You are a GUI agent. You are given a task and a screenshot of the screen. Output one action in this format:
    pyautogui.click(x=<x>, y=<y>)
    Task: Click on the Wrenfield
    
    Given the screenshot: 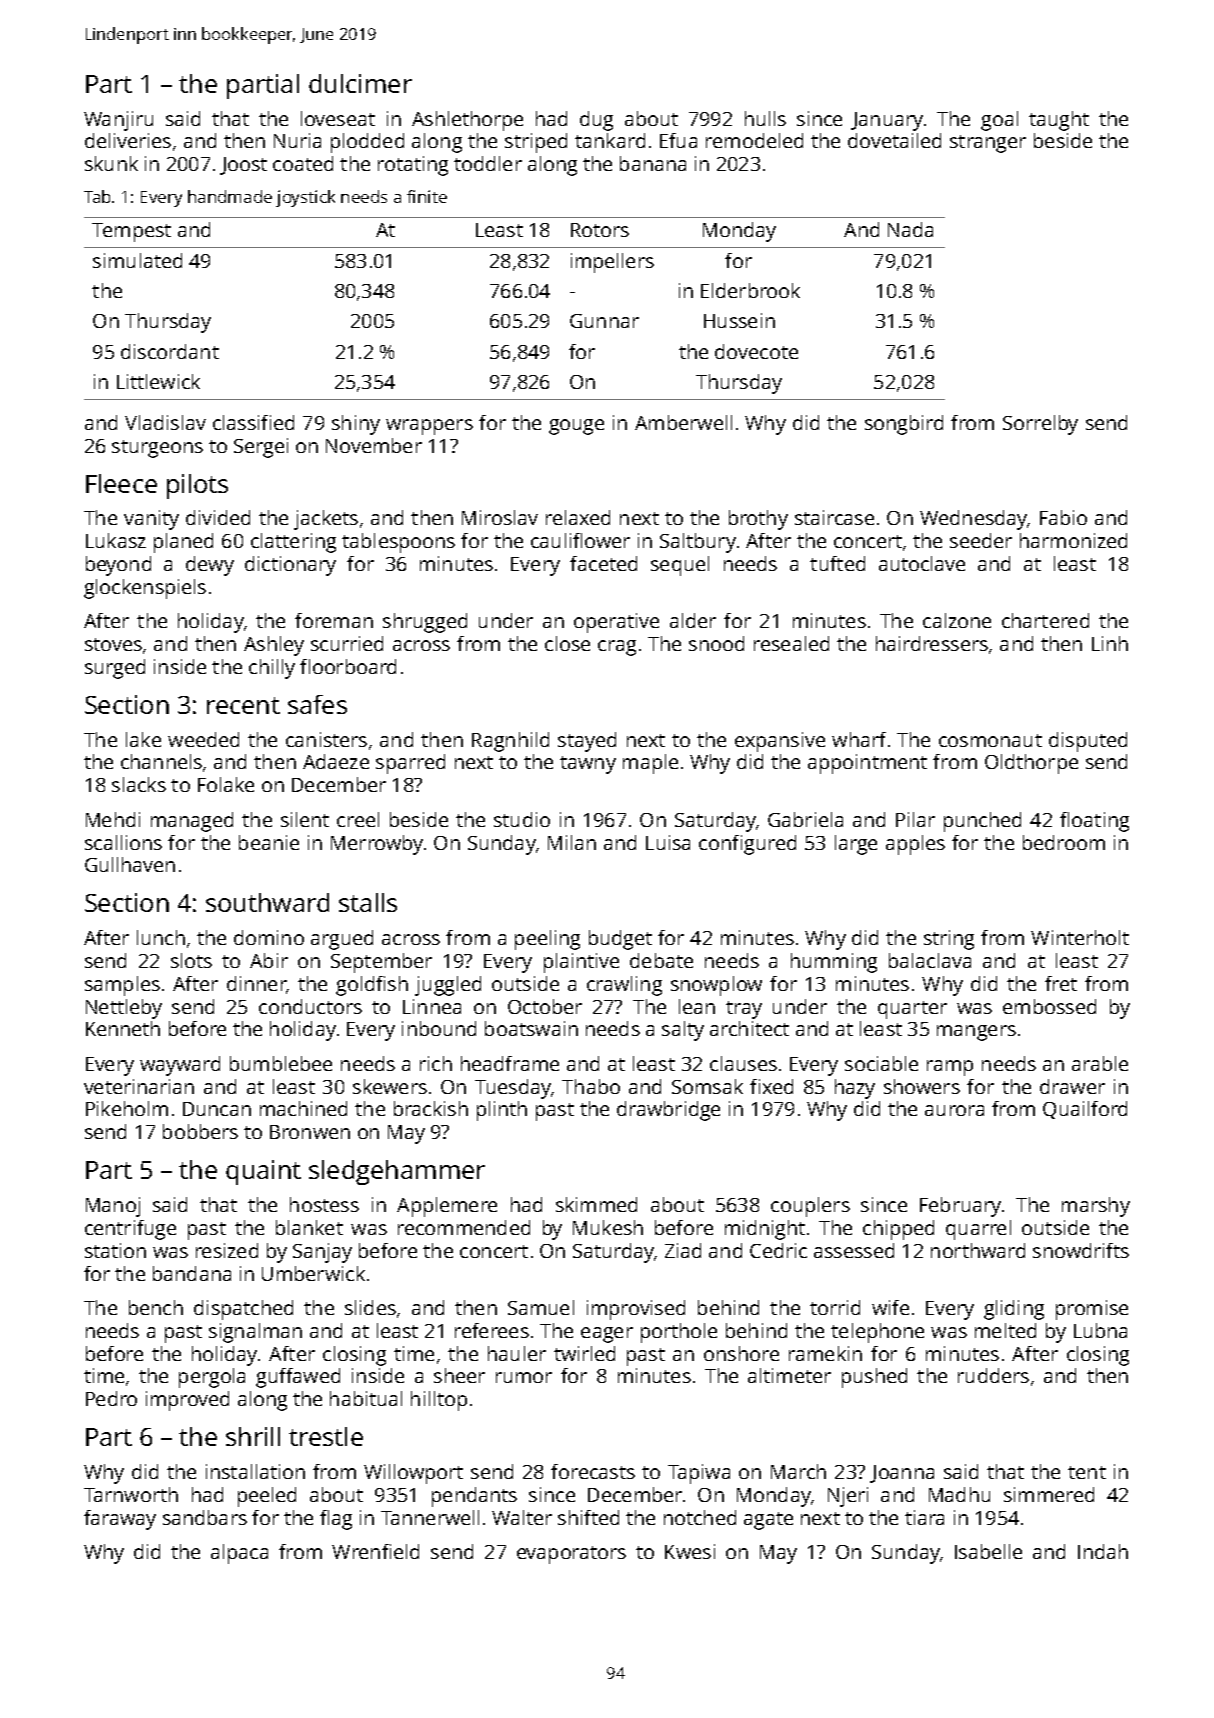 What is the action you would take?
    pyautogui.click(x=375, y=1551)
